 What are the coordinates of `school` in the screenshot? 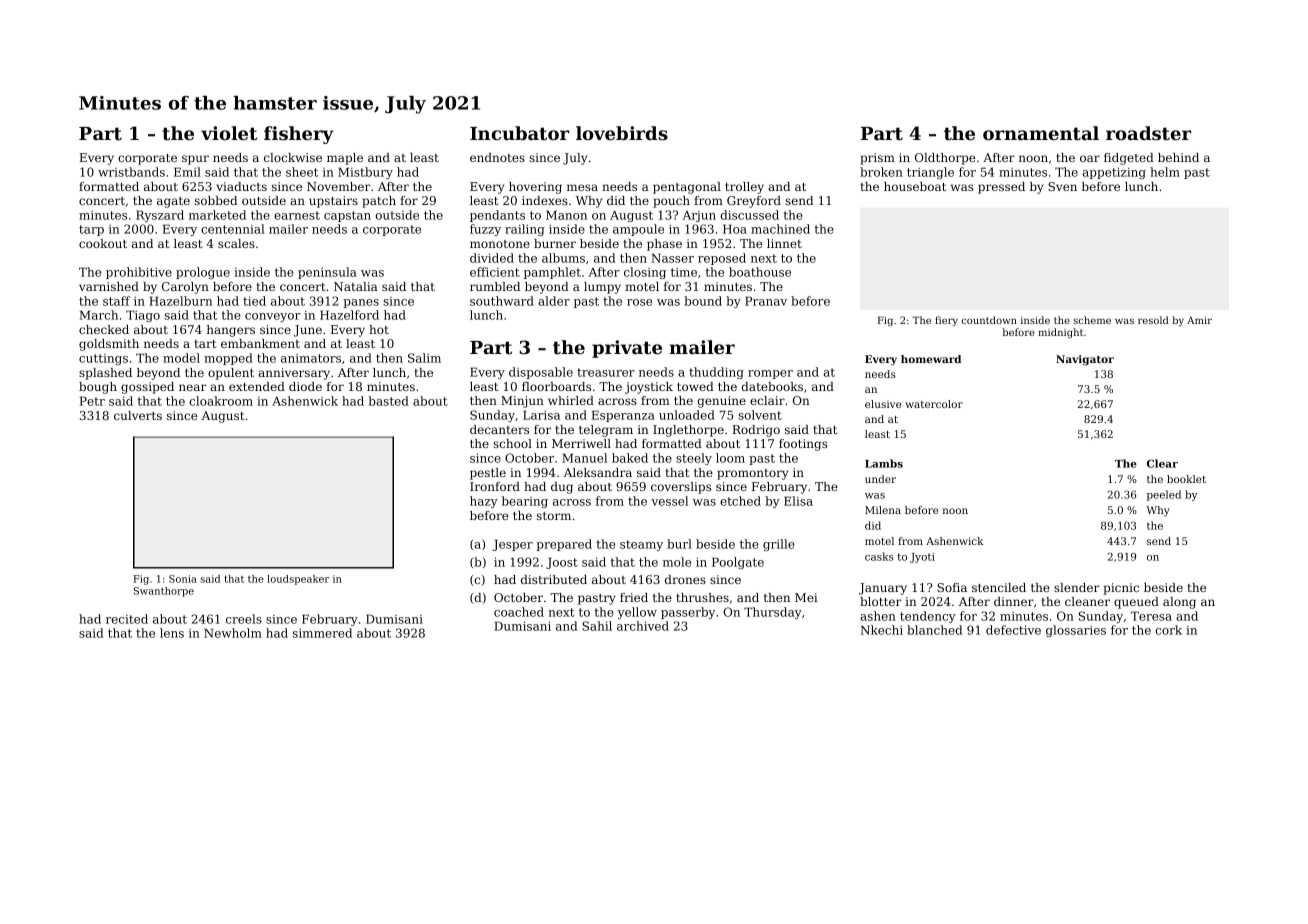 It's located at (512, 443).
